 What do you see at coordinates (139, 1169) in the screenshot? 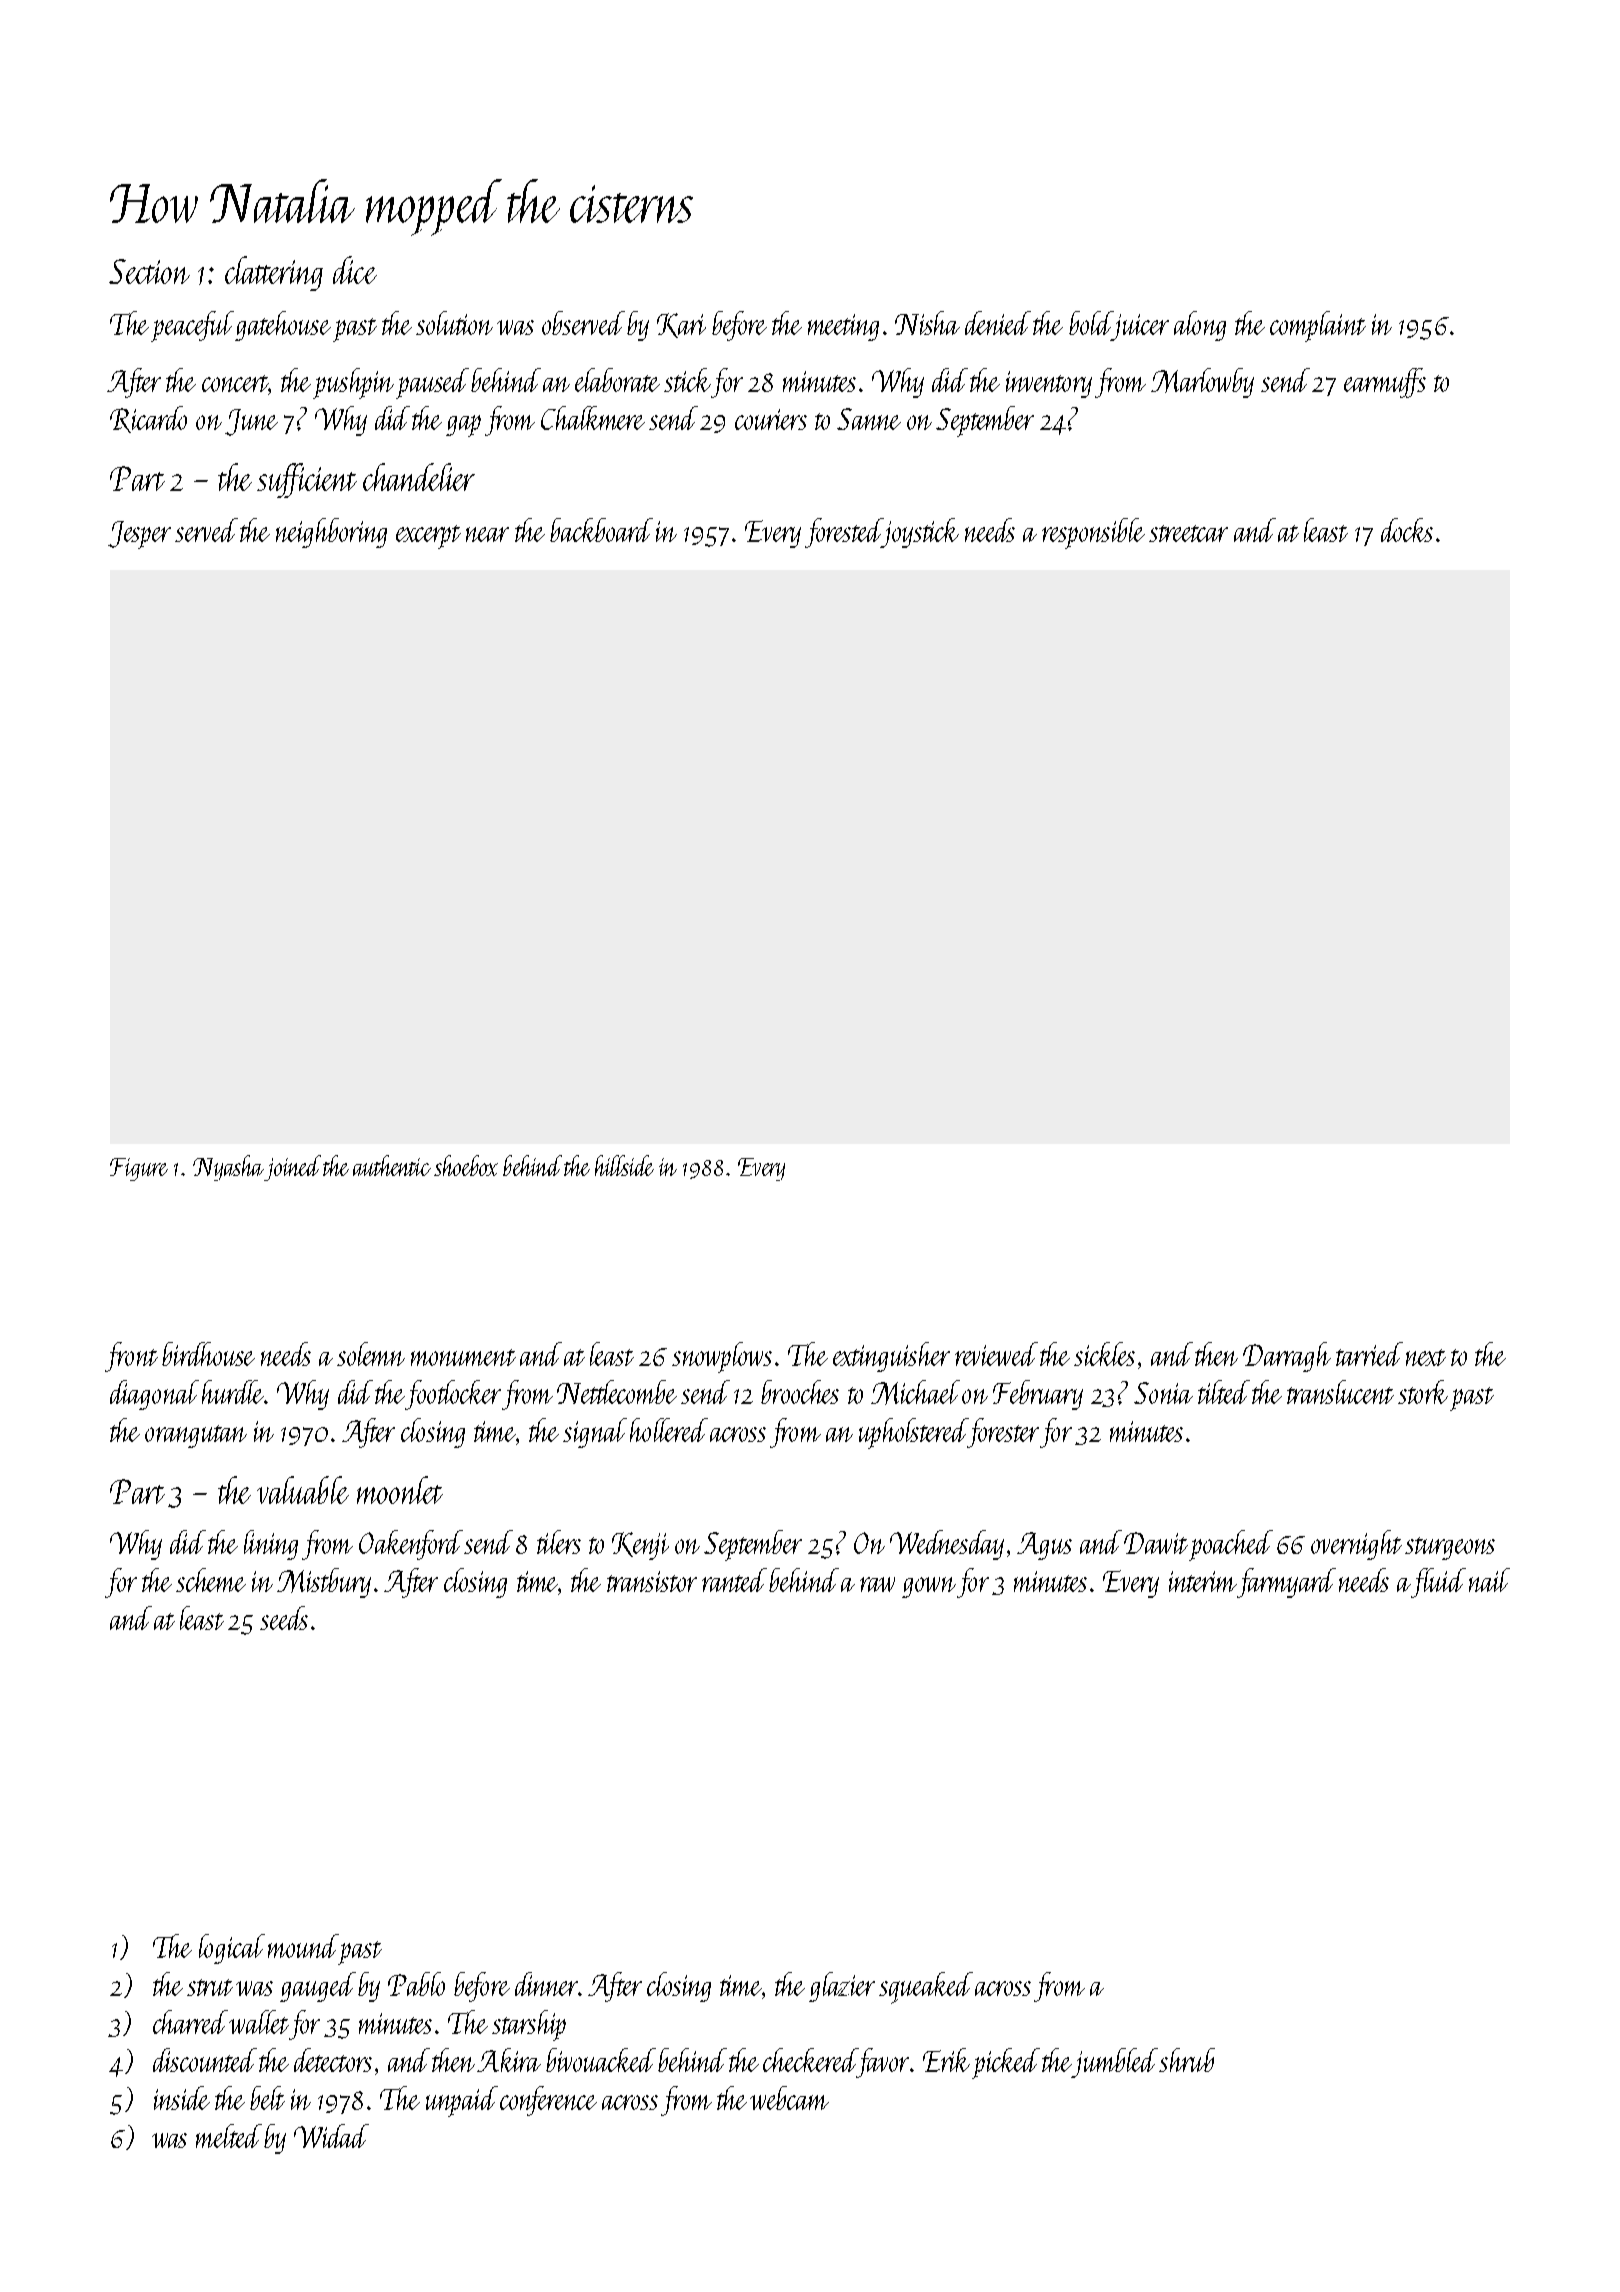
I see `Figure` at bounding box center [139, 1169].
